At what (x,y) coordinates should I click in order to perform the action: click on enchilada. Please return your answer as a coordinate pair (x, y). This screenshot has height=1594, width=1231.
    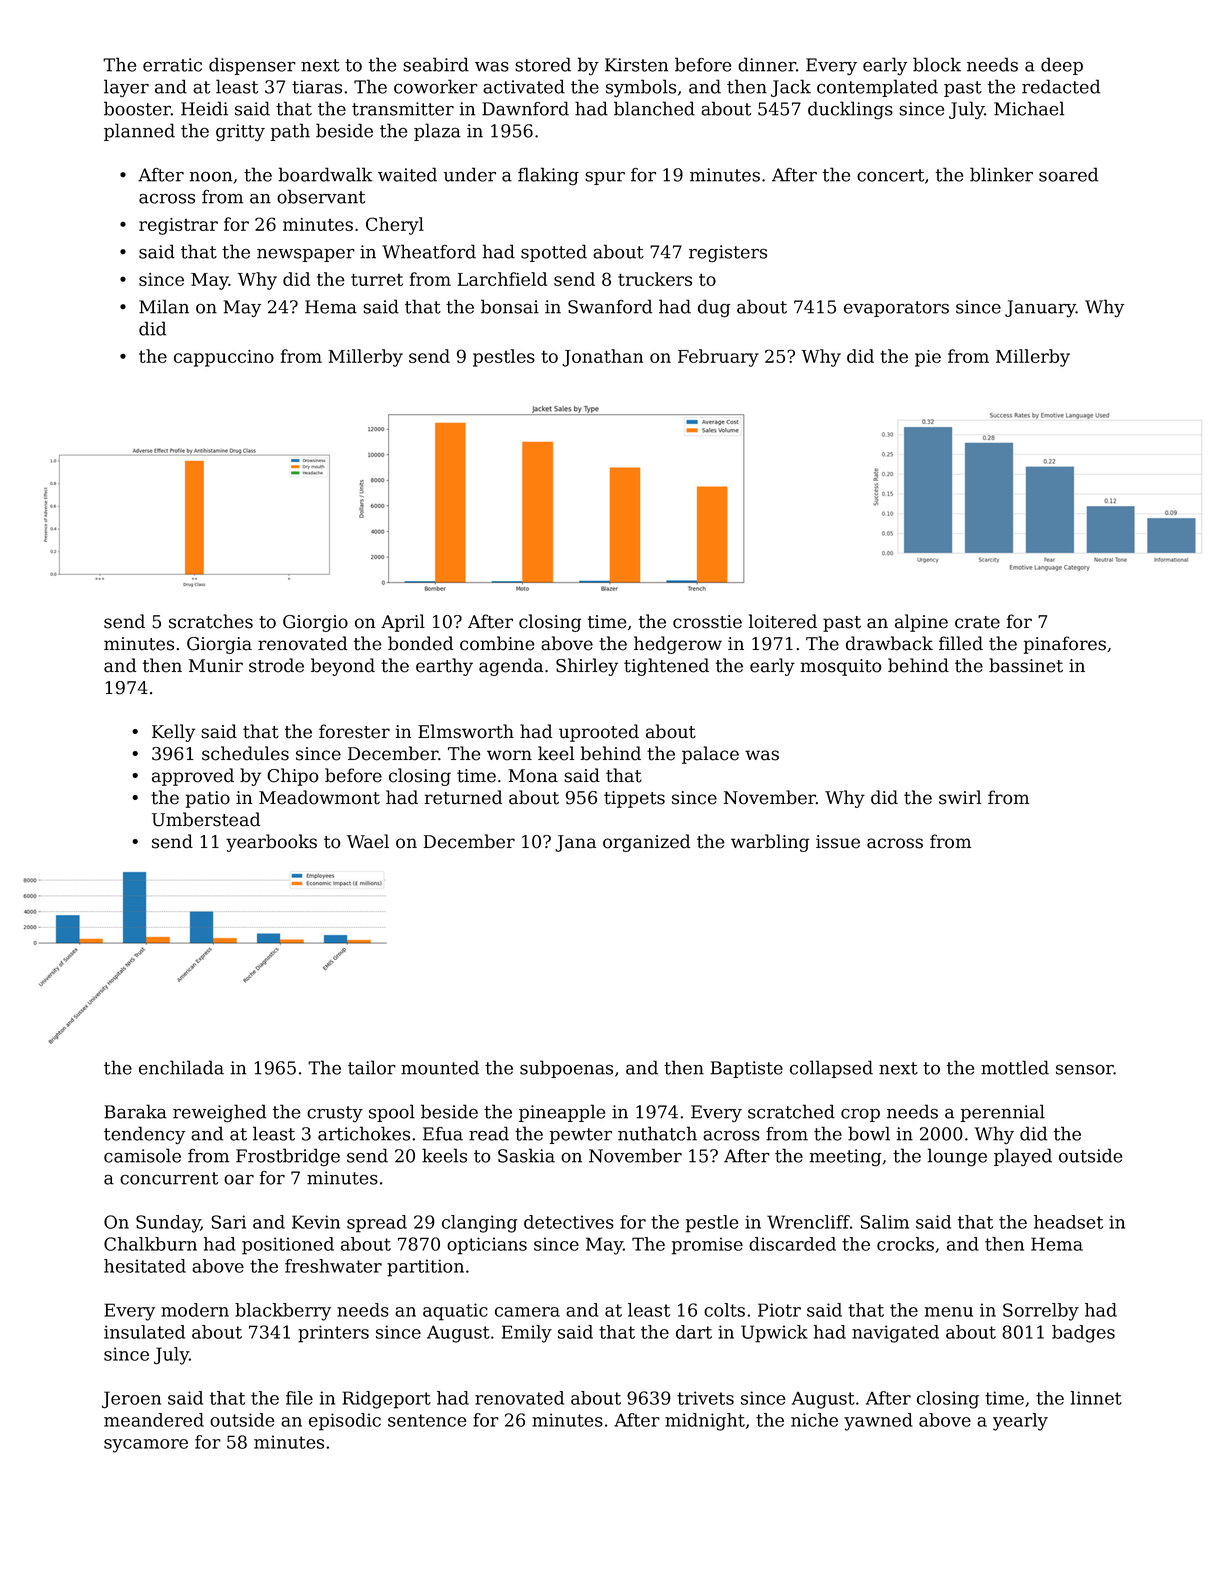
    Looking at the image, I should click on (181, 1067).
